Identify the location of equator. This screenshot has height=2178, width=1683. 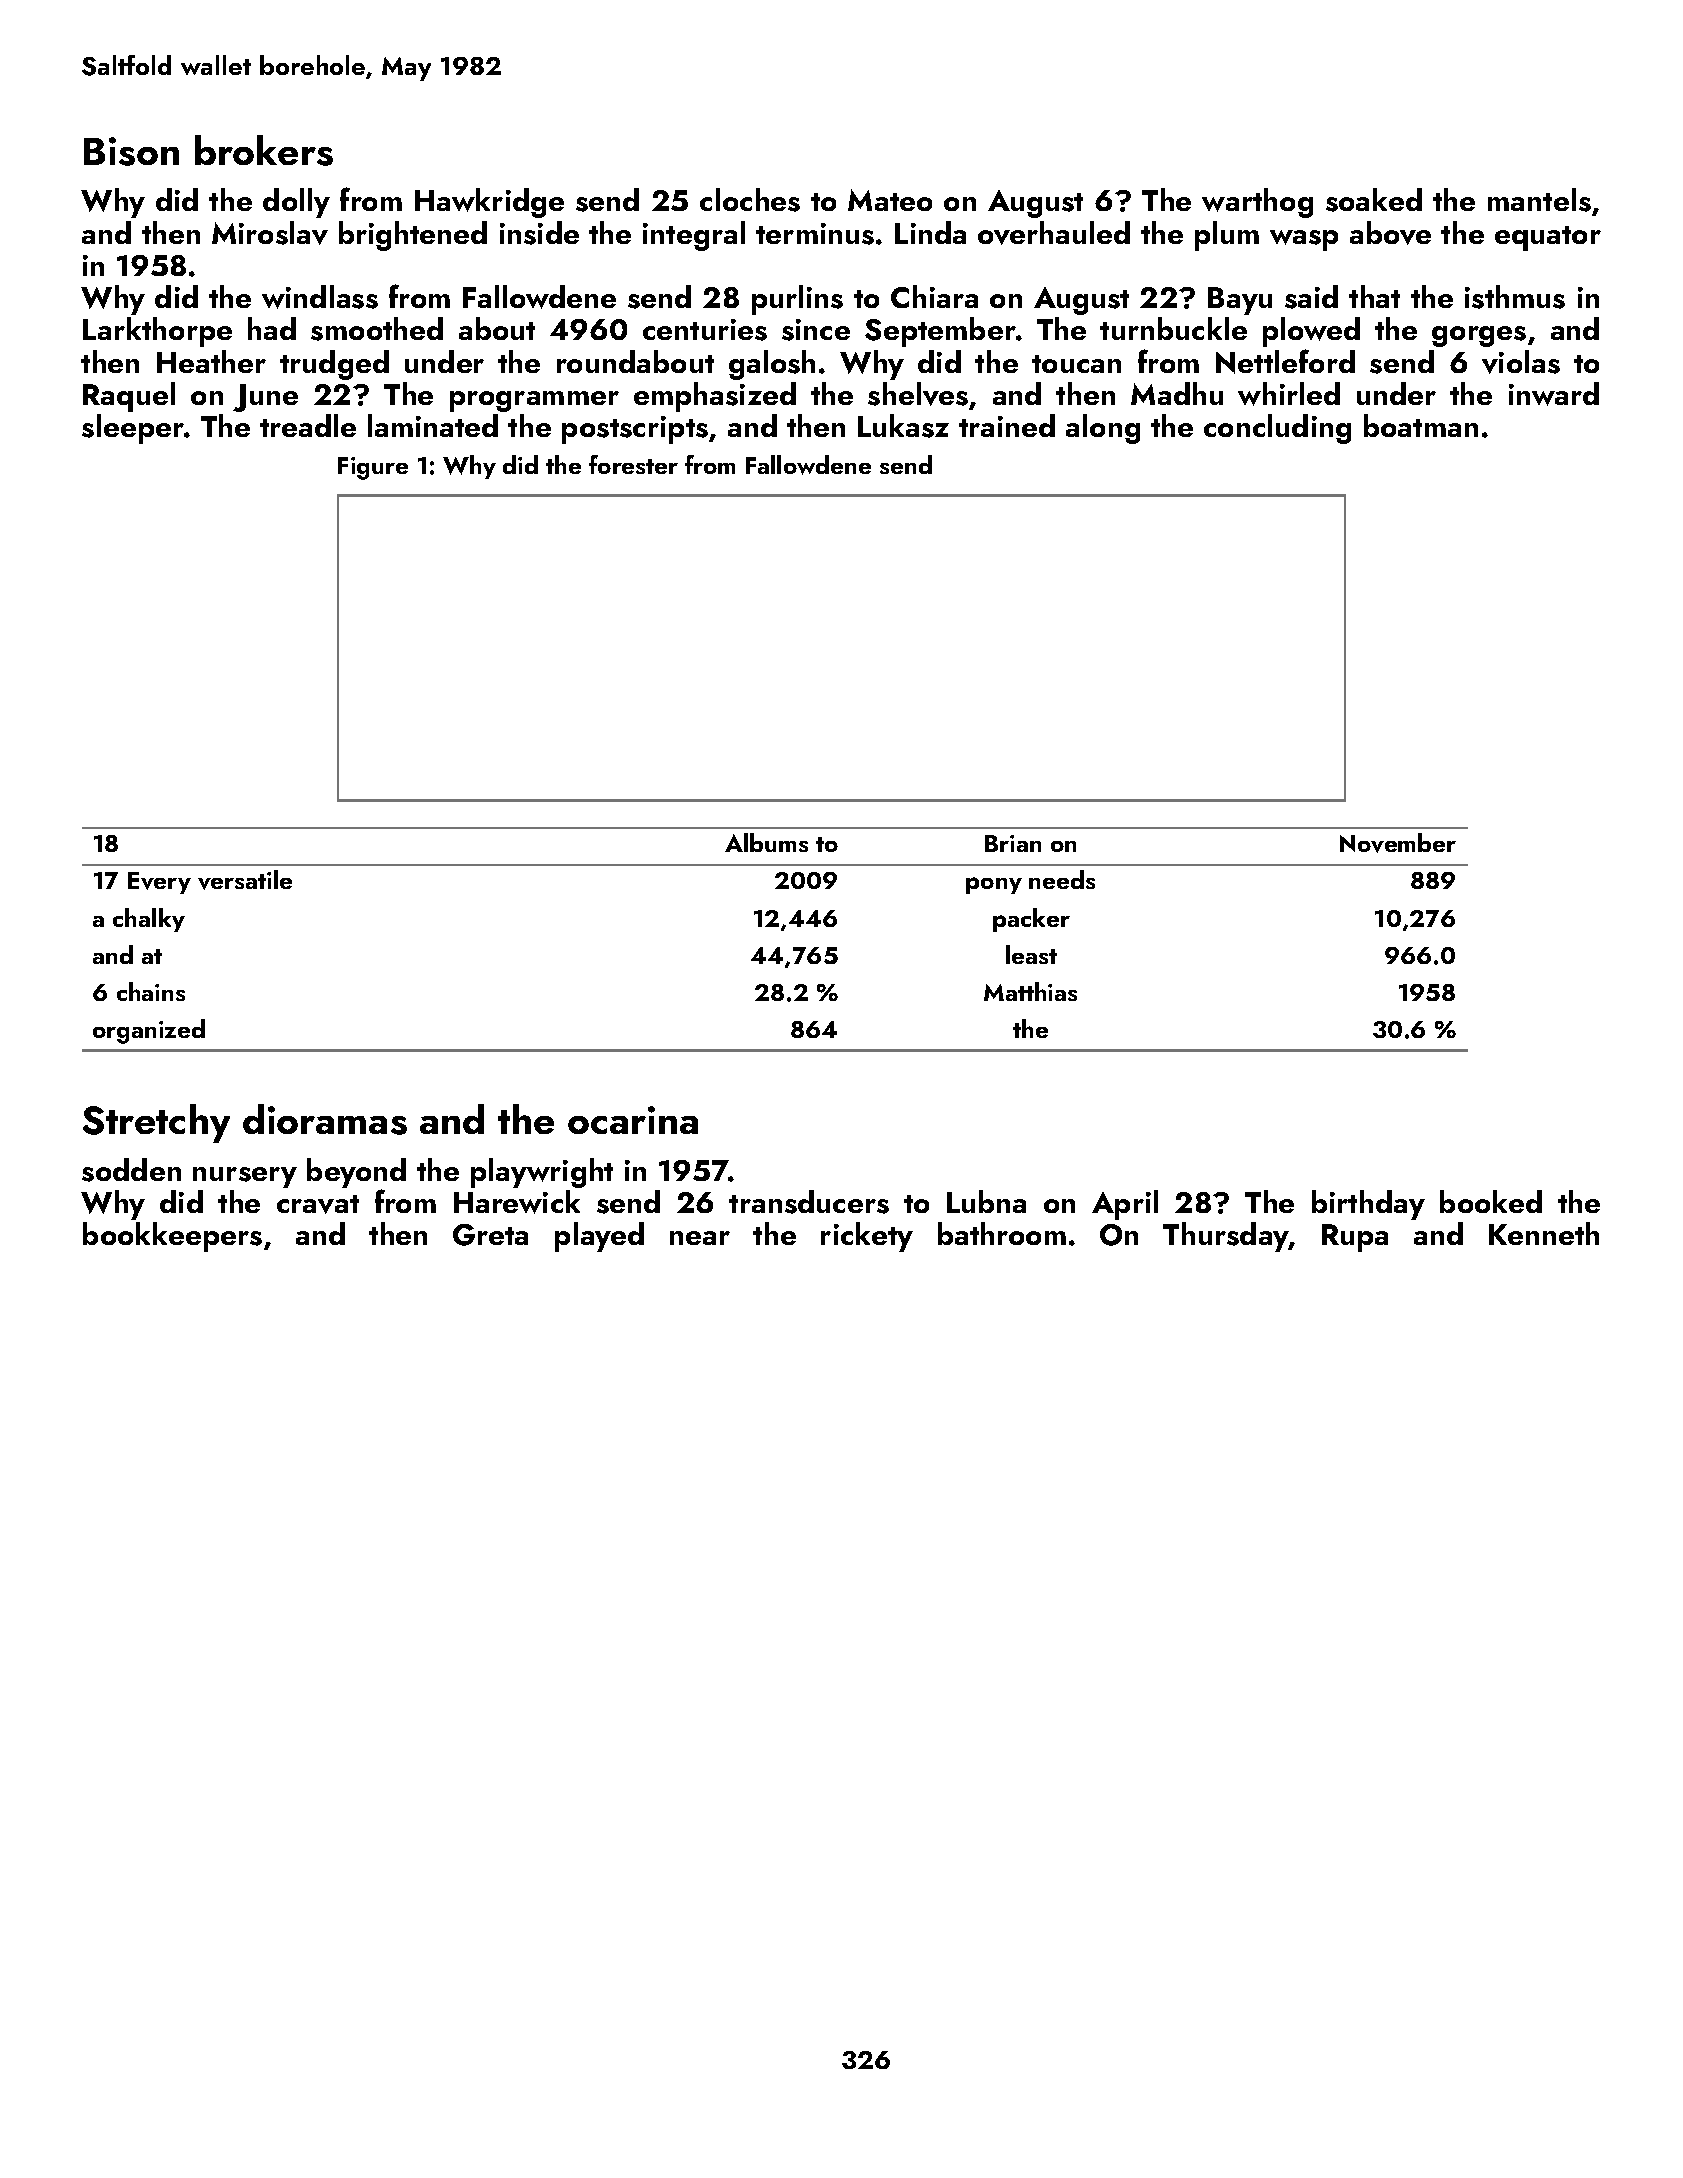
(1548, 238).
